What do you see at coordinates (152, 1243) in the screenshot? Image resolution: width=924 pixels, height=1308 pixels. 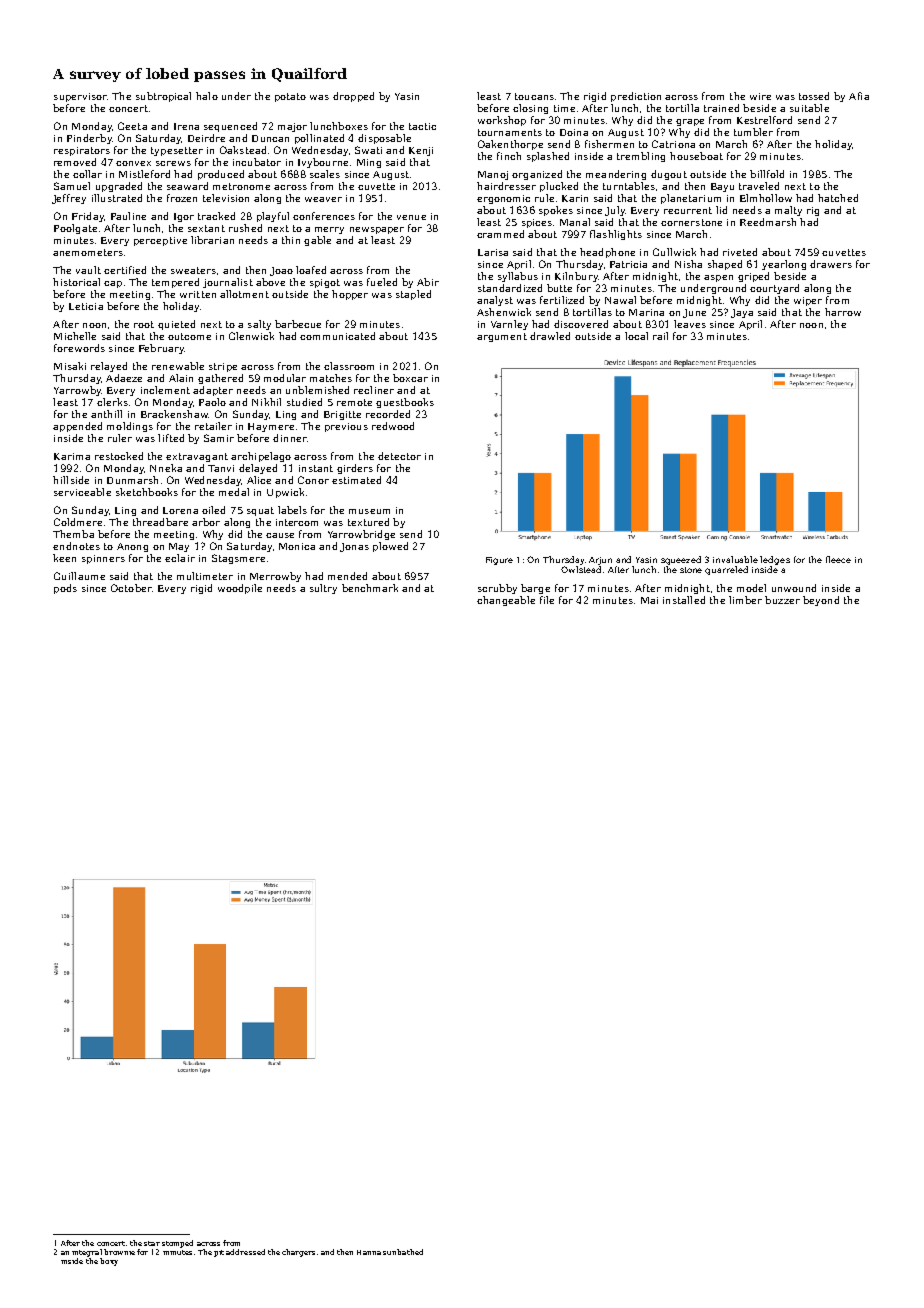 I see `star` at bounding box center [152, 1243].
